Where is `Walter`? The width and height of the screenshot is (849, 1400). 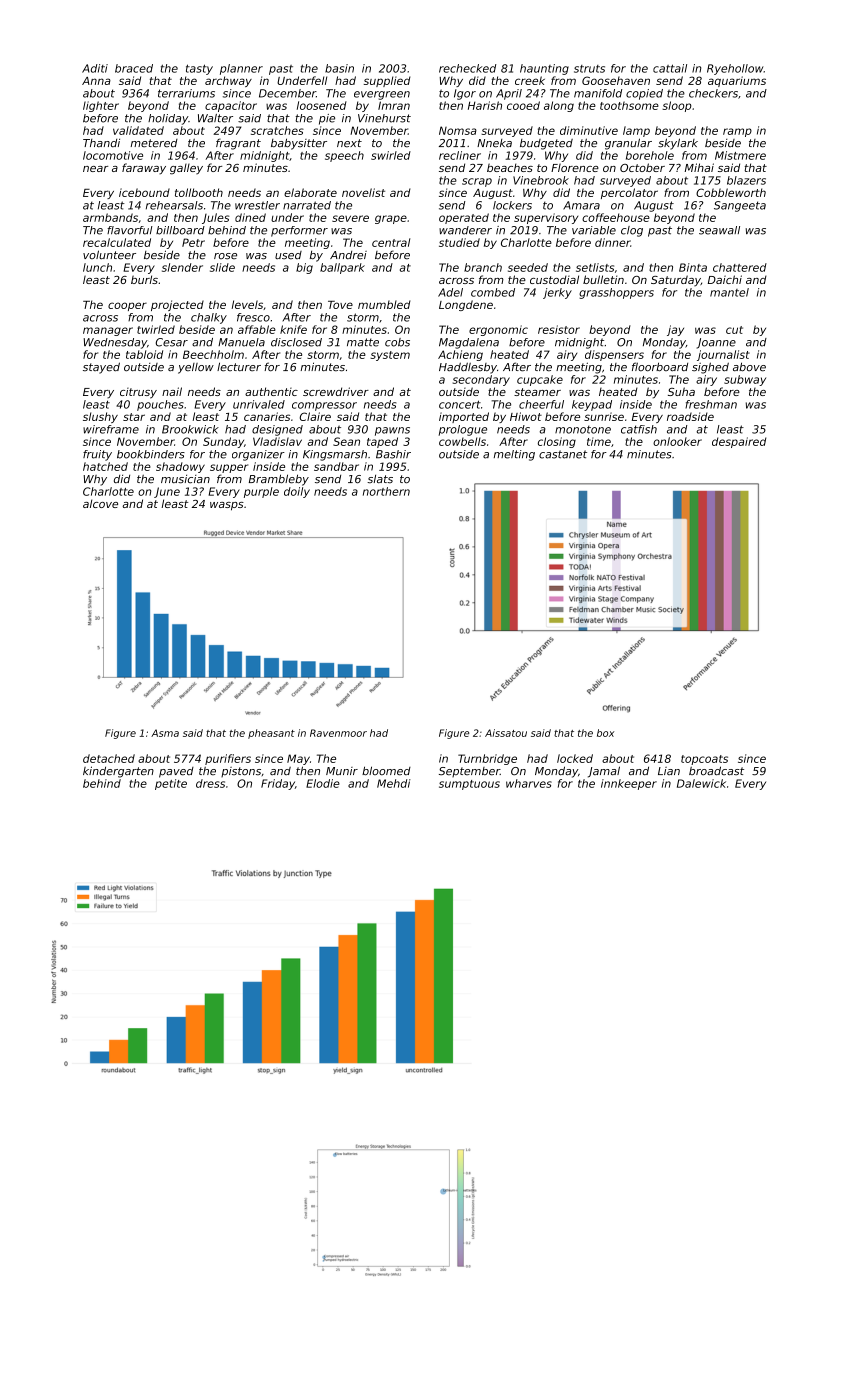 Walter is located at coordinates (215, 118).
